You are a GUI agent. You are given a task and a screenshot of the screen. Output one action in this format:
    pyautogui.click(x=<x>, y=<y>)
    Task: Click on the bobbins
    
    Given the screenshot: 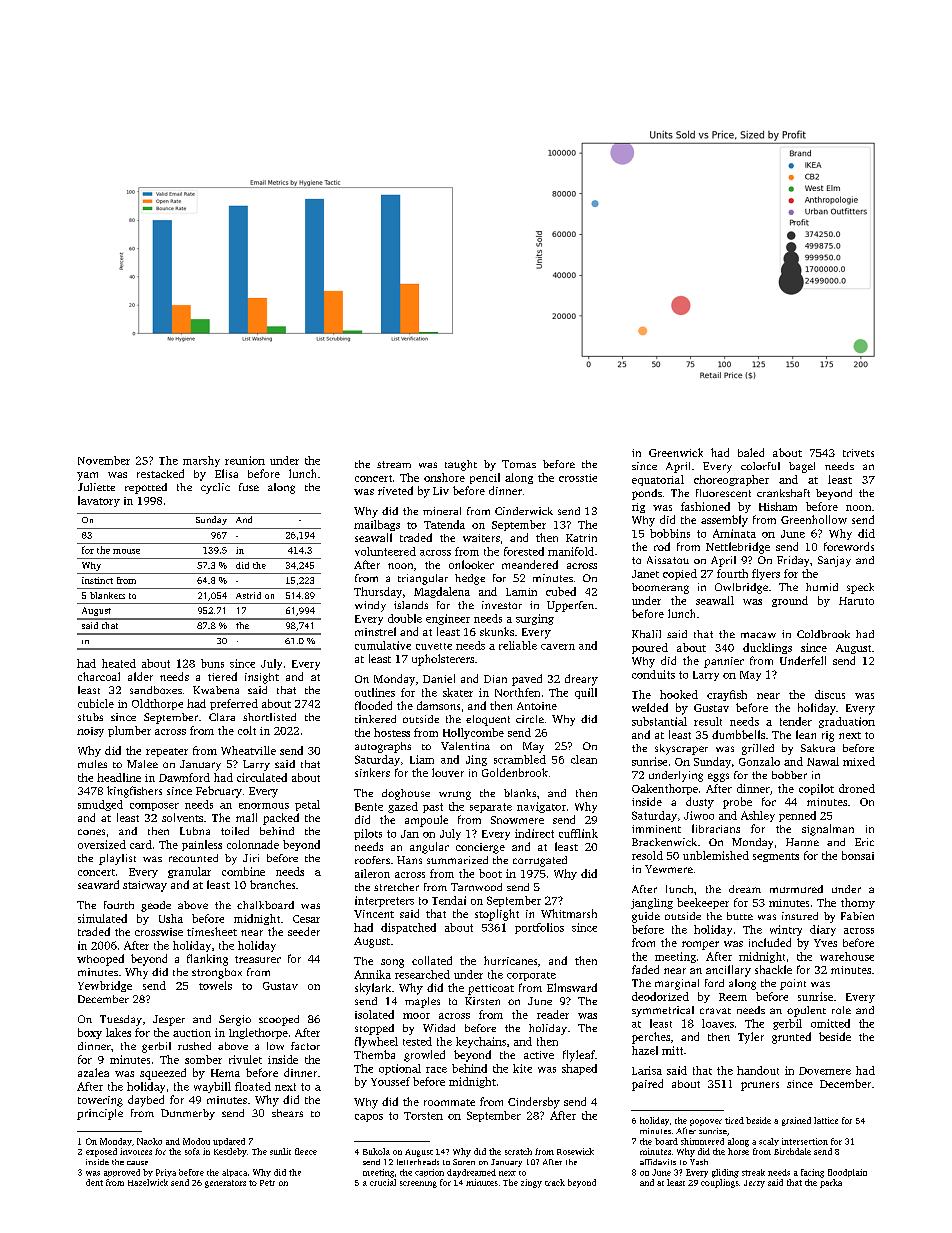 What is the action you would take?
    pyautogui.click(x=670, y=533)
